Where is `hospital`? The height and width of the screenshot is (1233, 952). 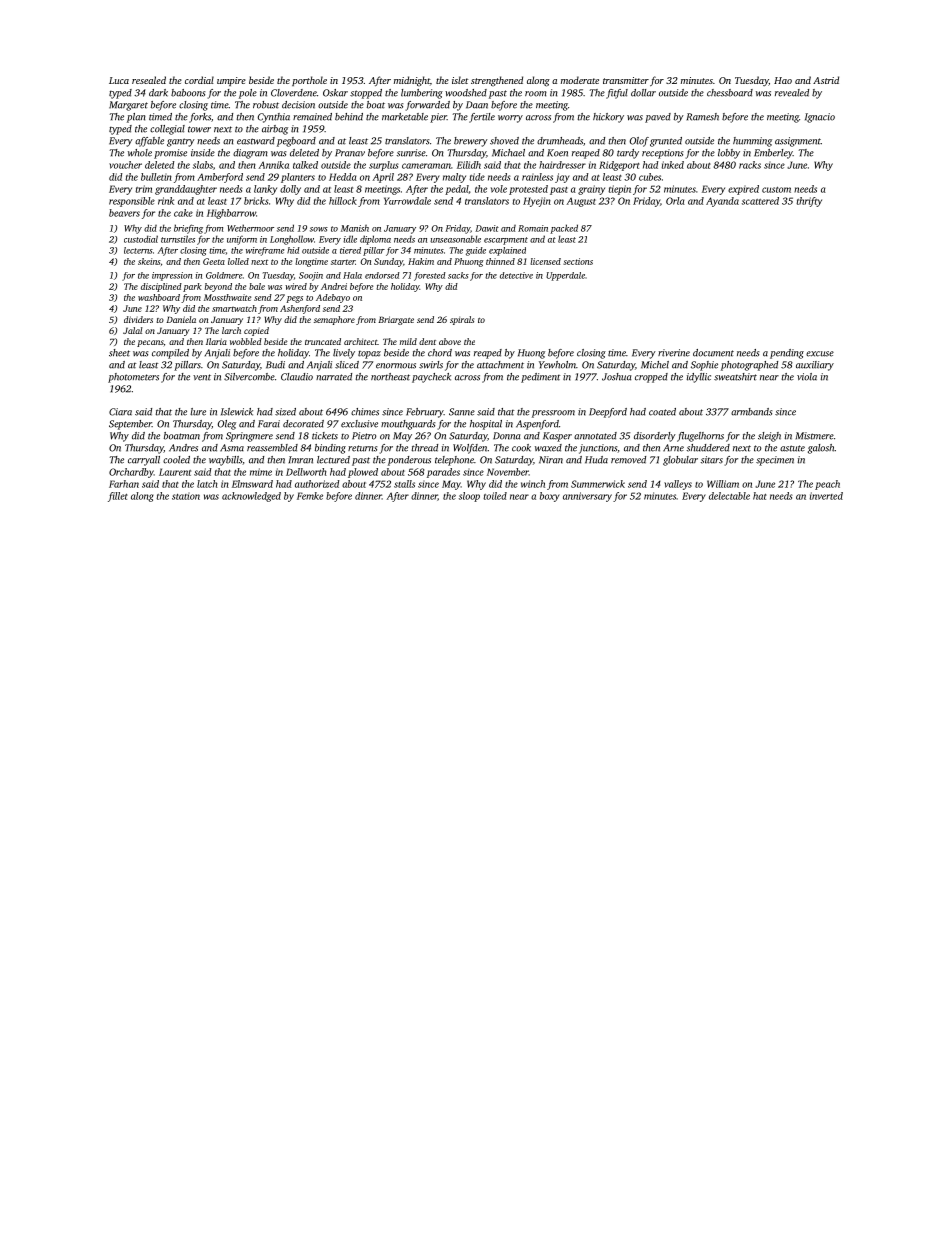 hospital is located at coordinates (486, 425).
